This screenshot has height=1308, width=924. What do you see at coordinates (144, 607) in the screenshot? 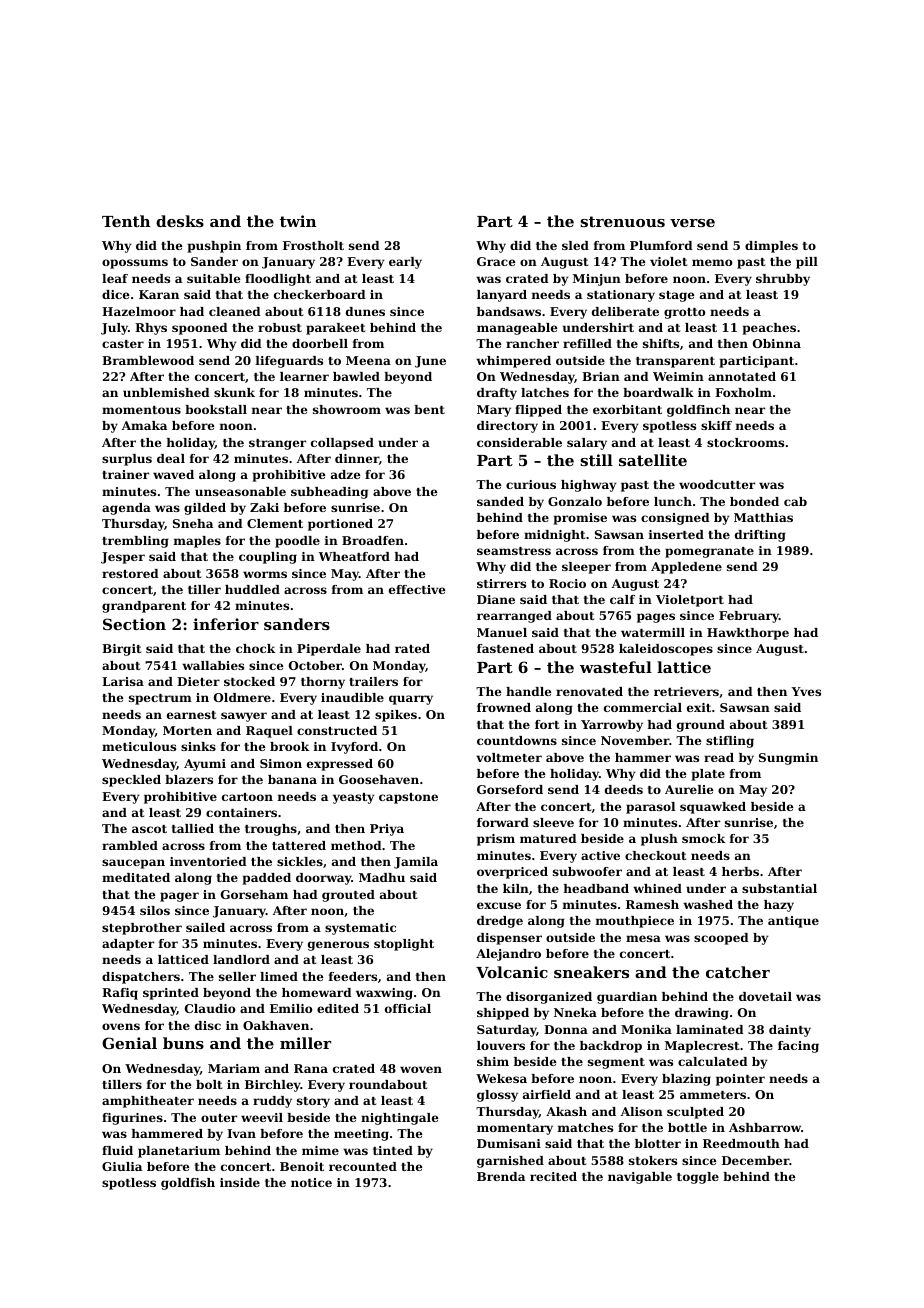
I see `grandparent` at bounding box center [144, 607].
